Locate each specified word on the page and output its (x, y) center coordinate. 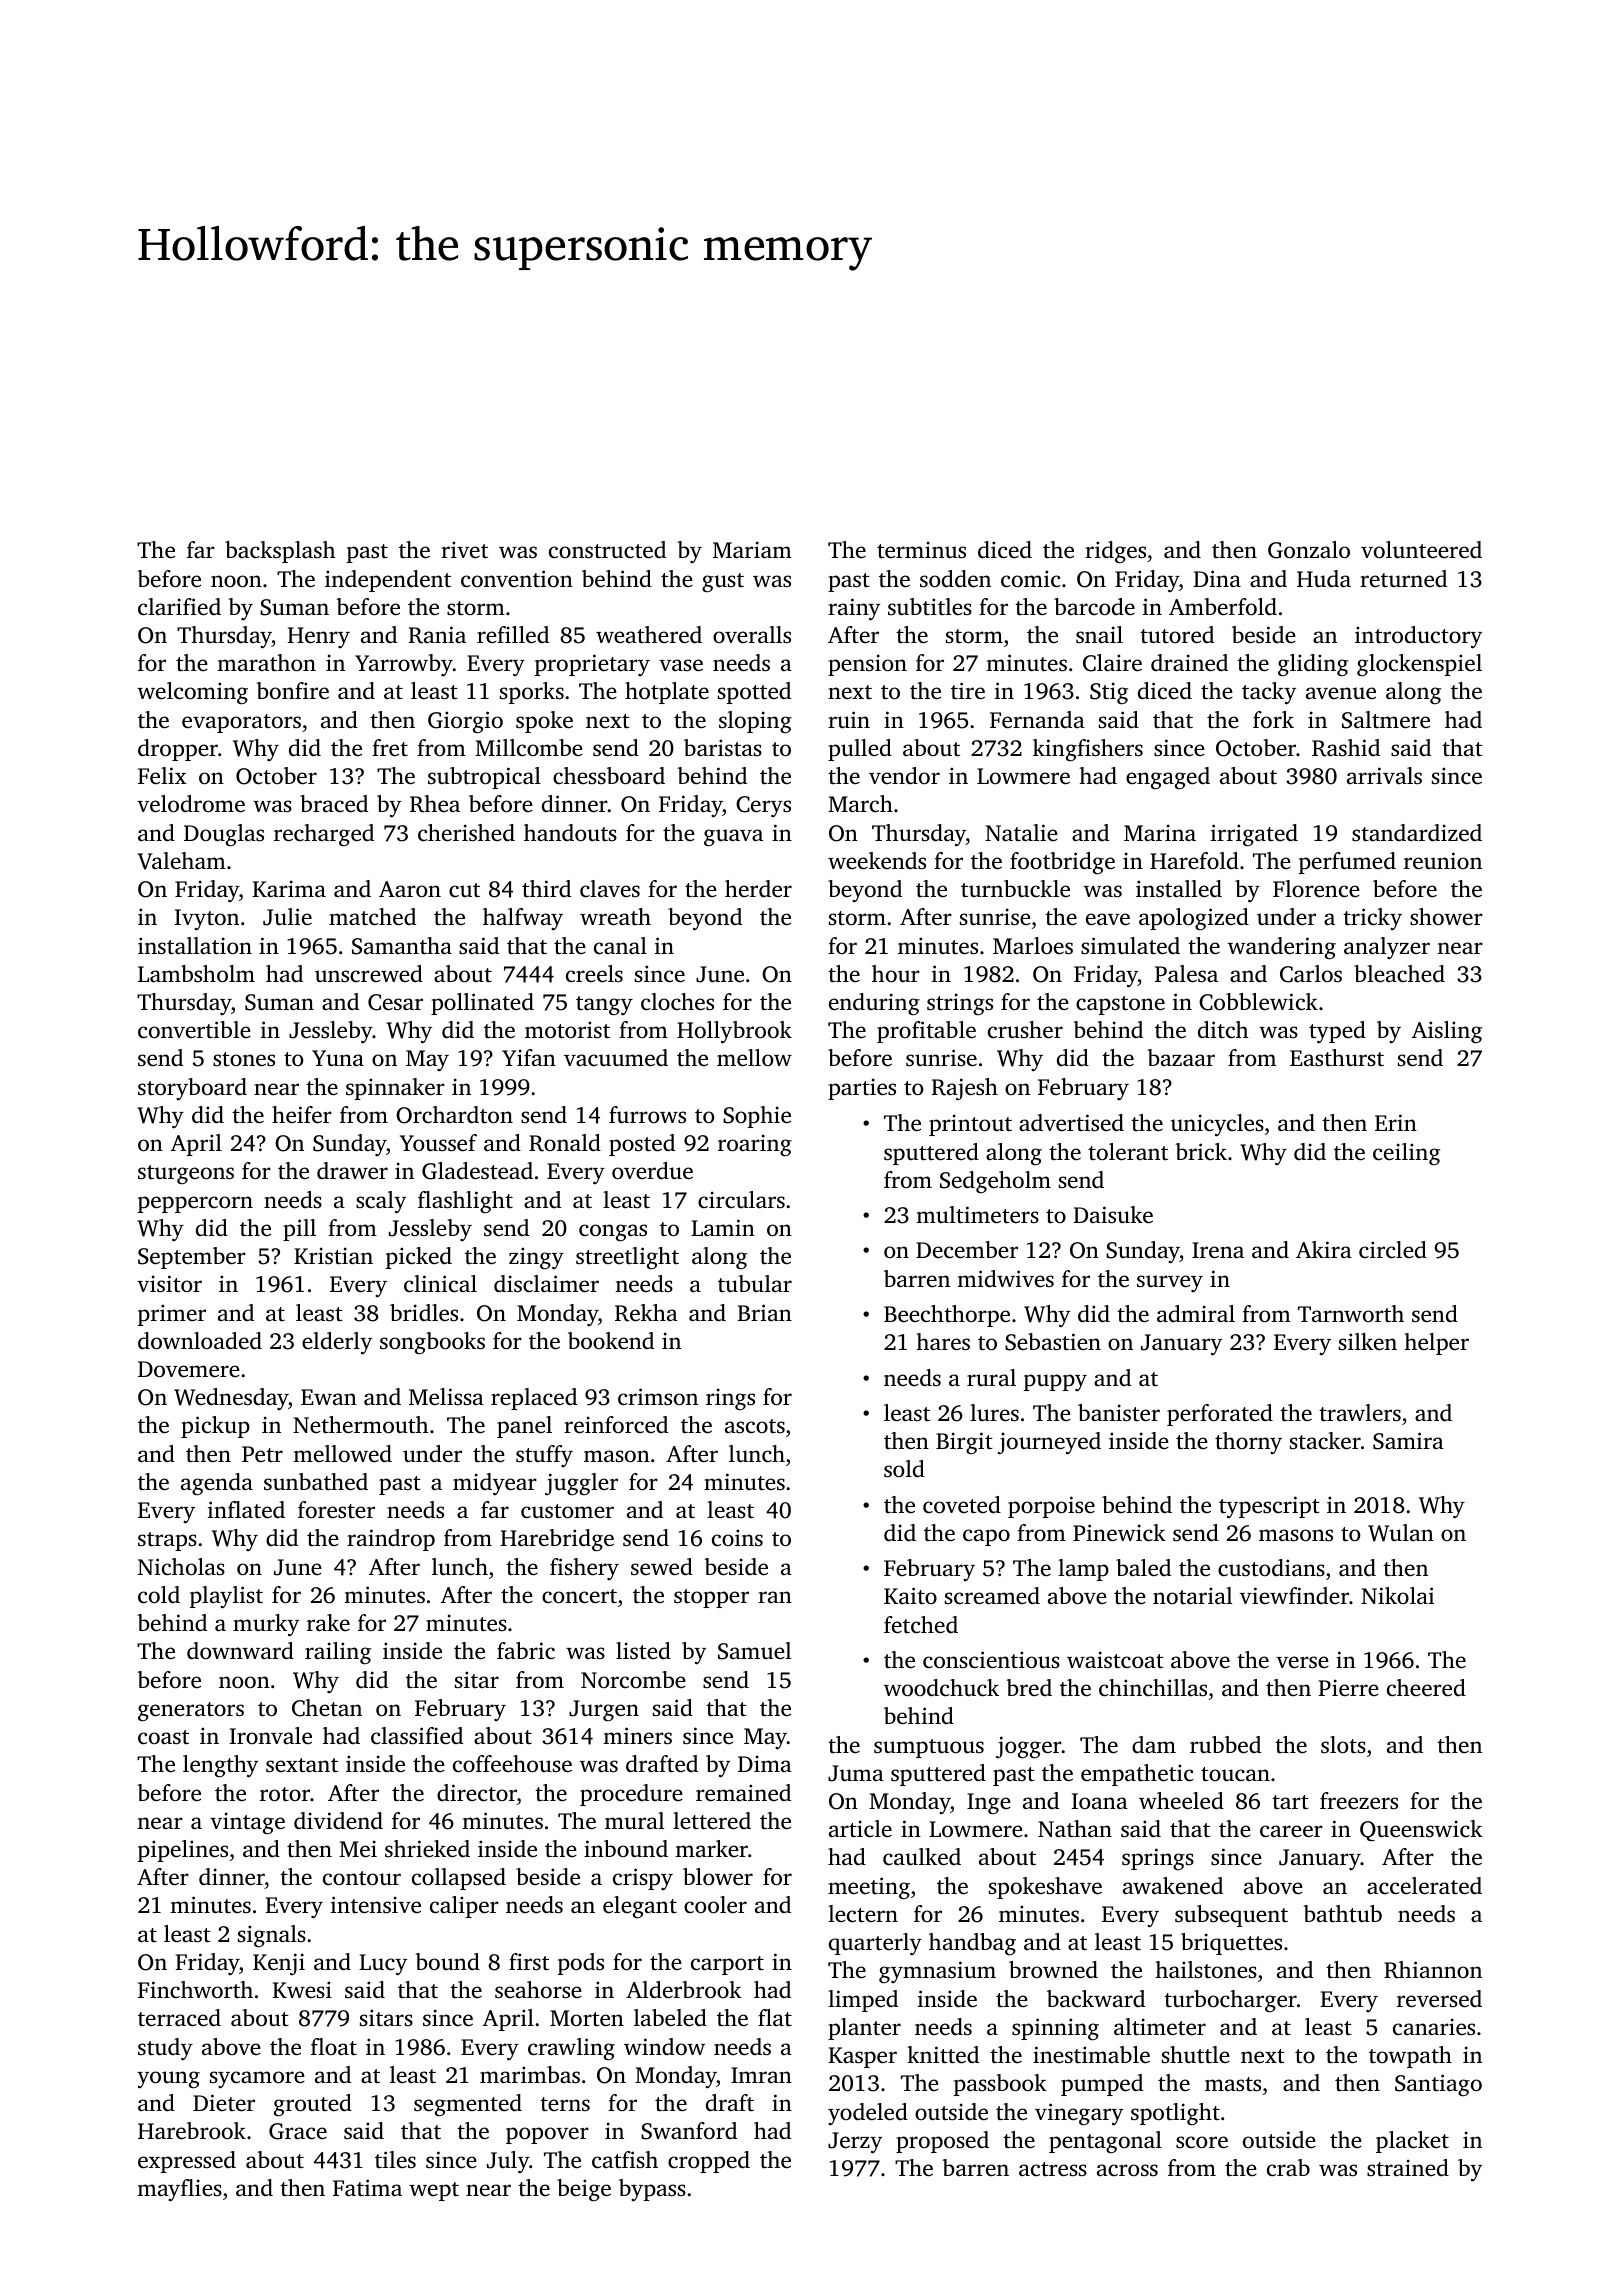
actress (1053, 2169)
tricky (1372, 919)
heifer (302, 1115)
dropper (178, 750)
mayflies (179, 2190)
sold (904, 1469)
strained (1408, 2167)
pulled (860, 750)
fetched (921, 1625)
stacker (1325, 1441)
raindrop (391, 1540)
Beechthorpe (947, 1316)
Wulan (1401, 1533)
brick (1201, 1151)
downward (240, 1650)
